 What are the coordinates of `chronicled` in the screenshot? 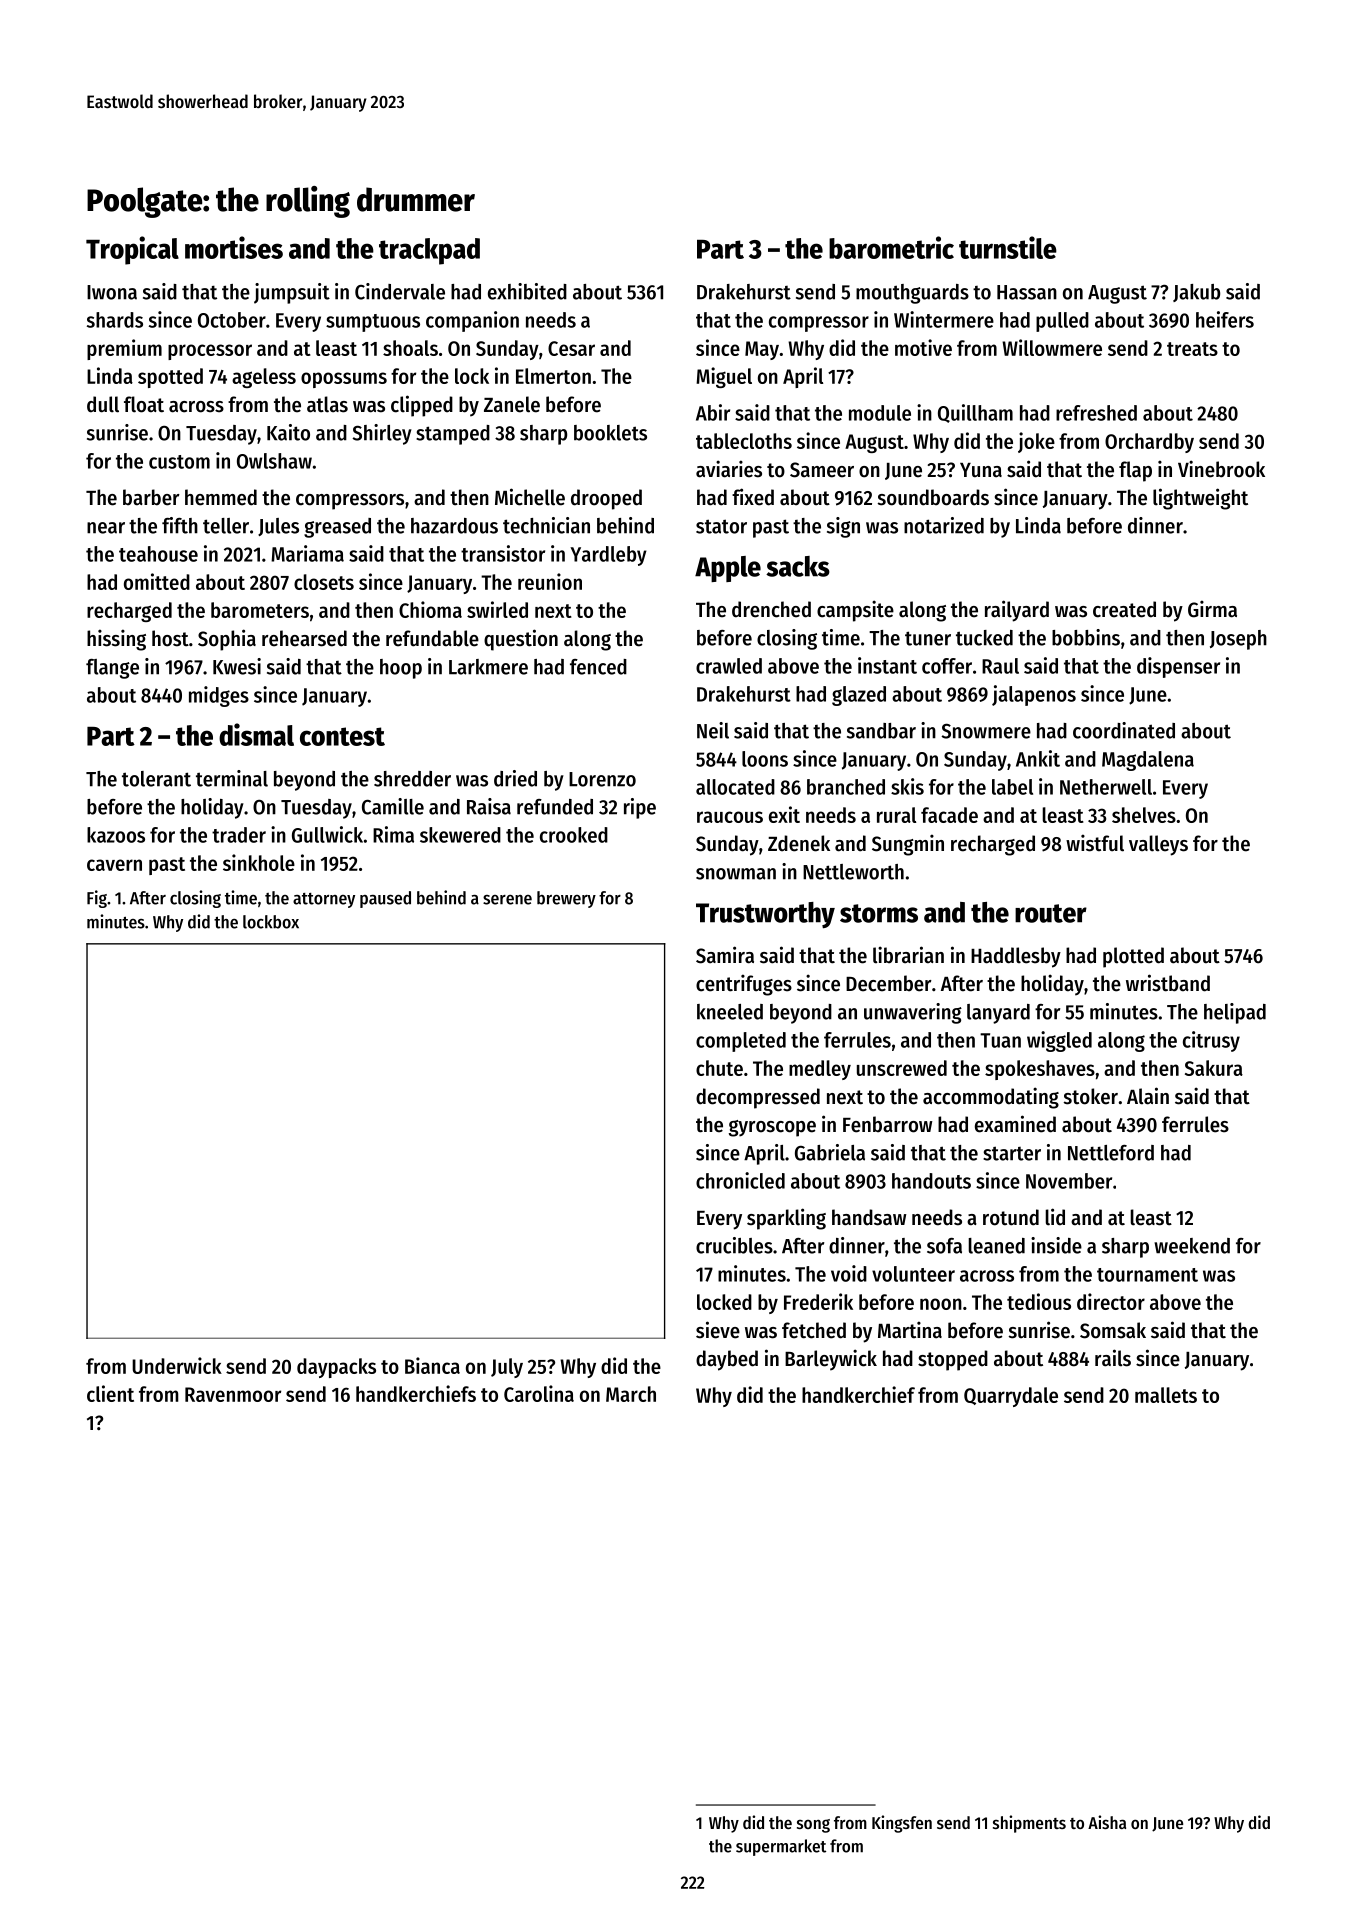 It's located at (740, 1180).
